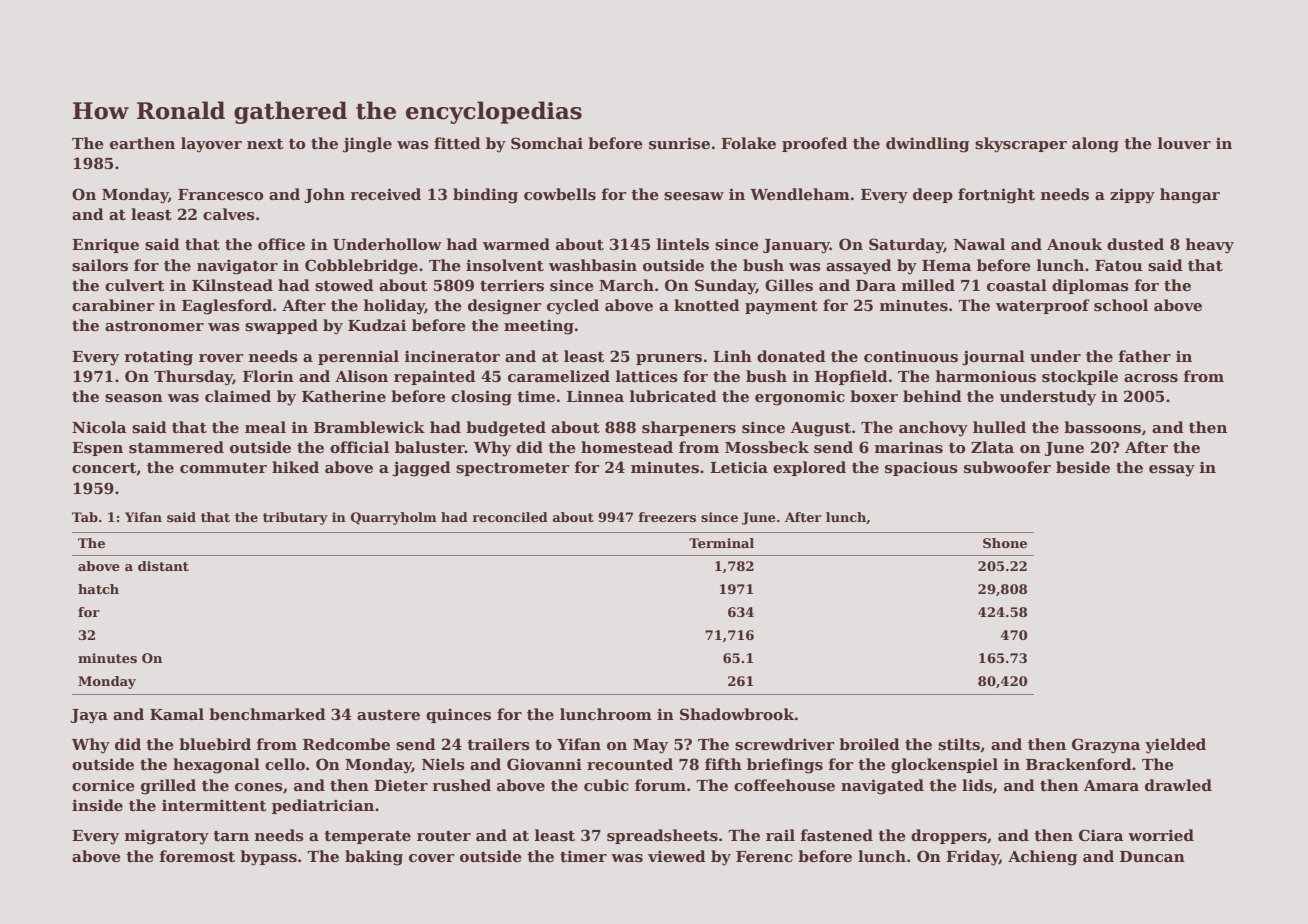 The image size is (1308, 924). What do you see at coordinates (211, 145) in the document?
I see `layover` at bounding box center [211, 145].
